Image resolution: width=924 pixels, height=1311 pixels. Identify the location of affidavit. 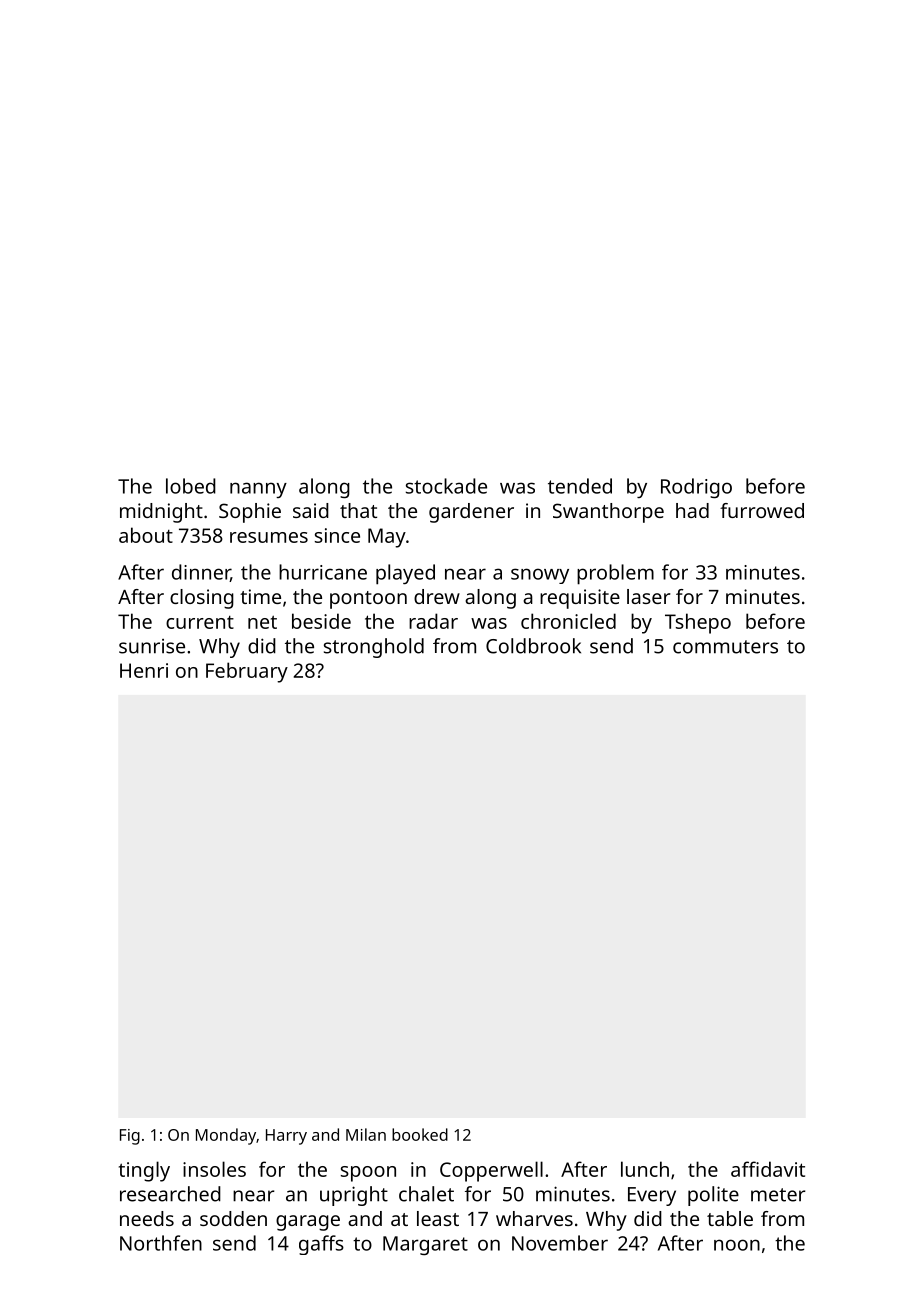
(768, 1169).
